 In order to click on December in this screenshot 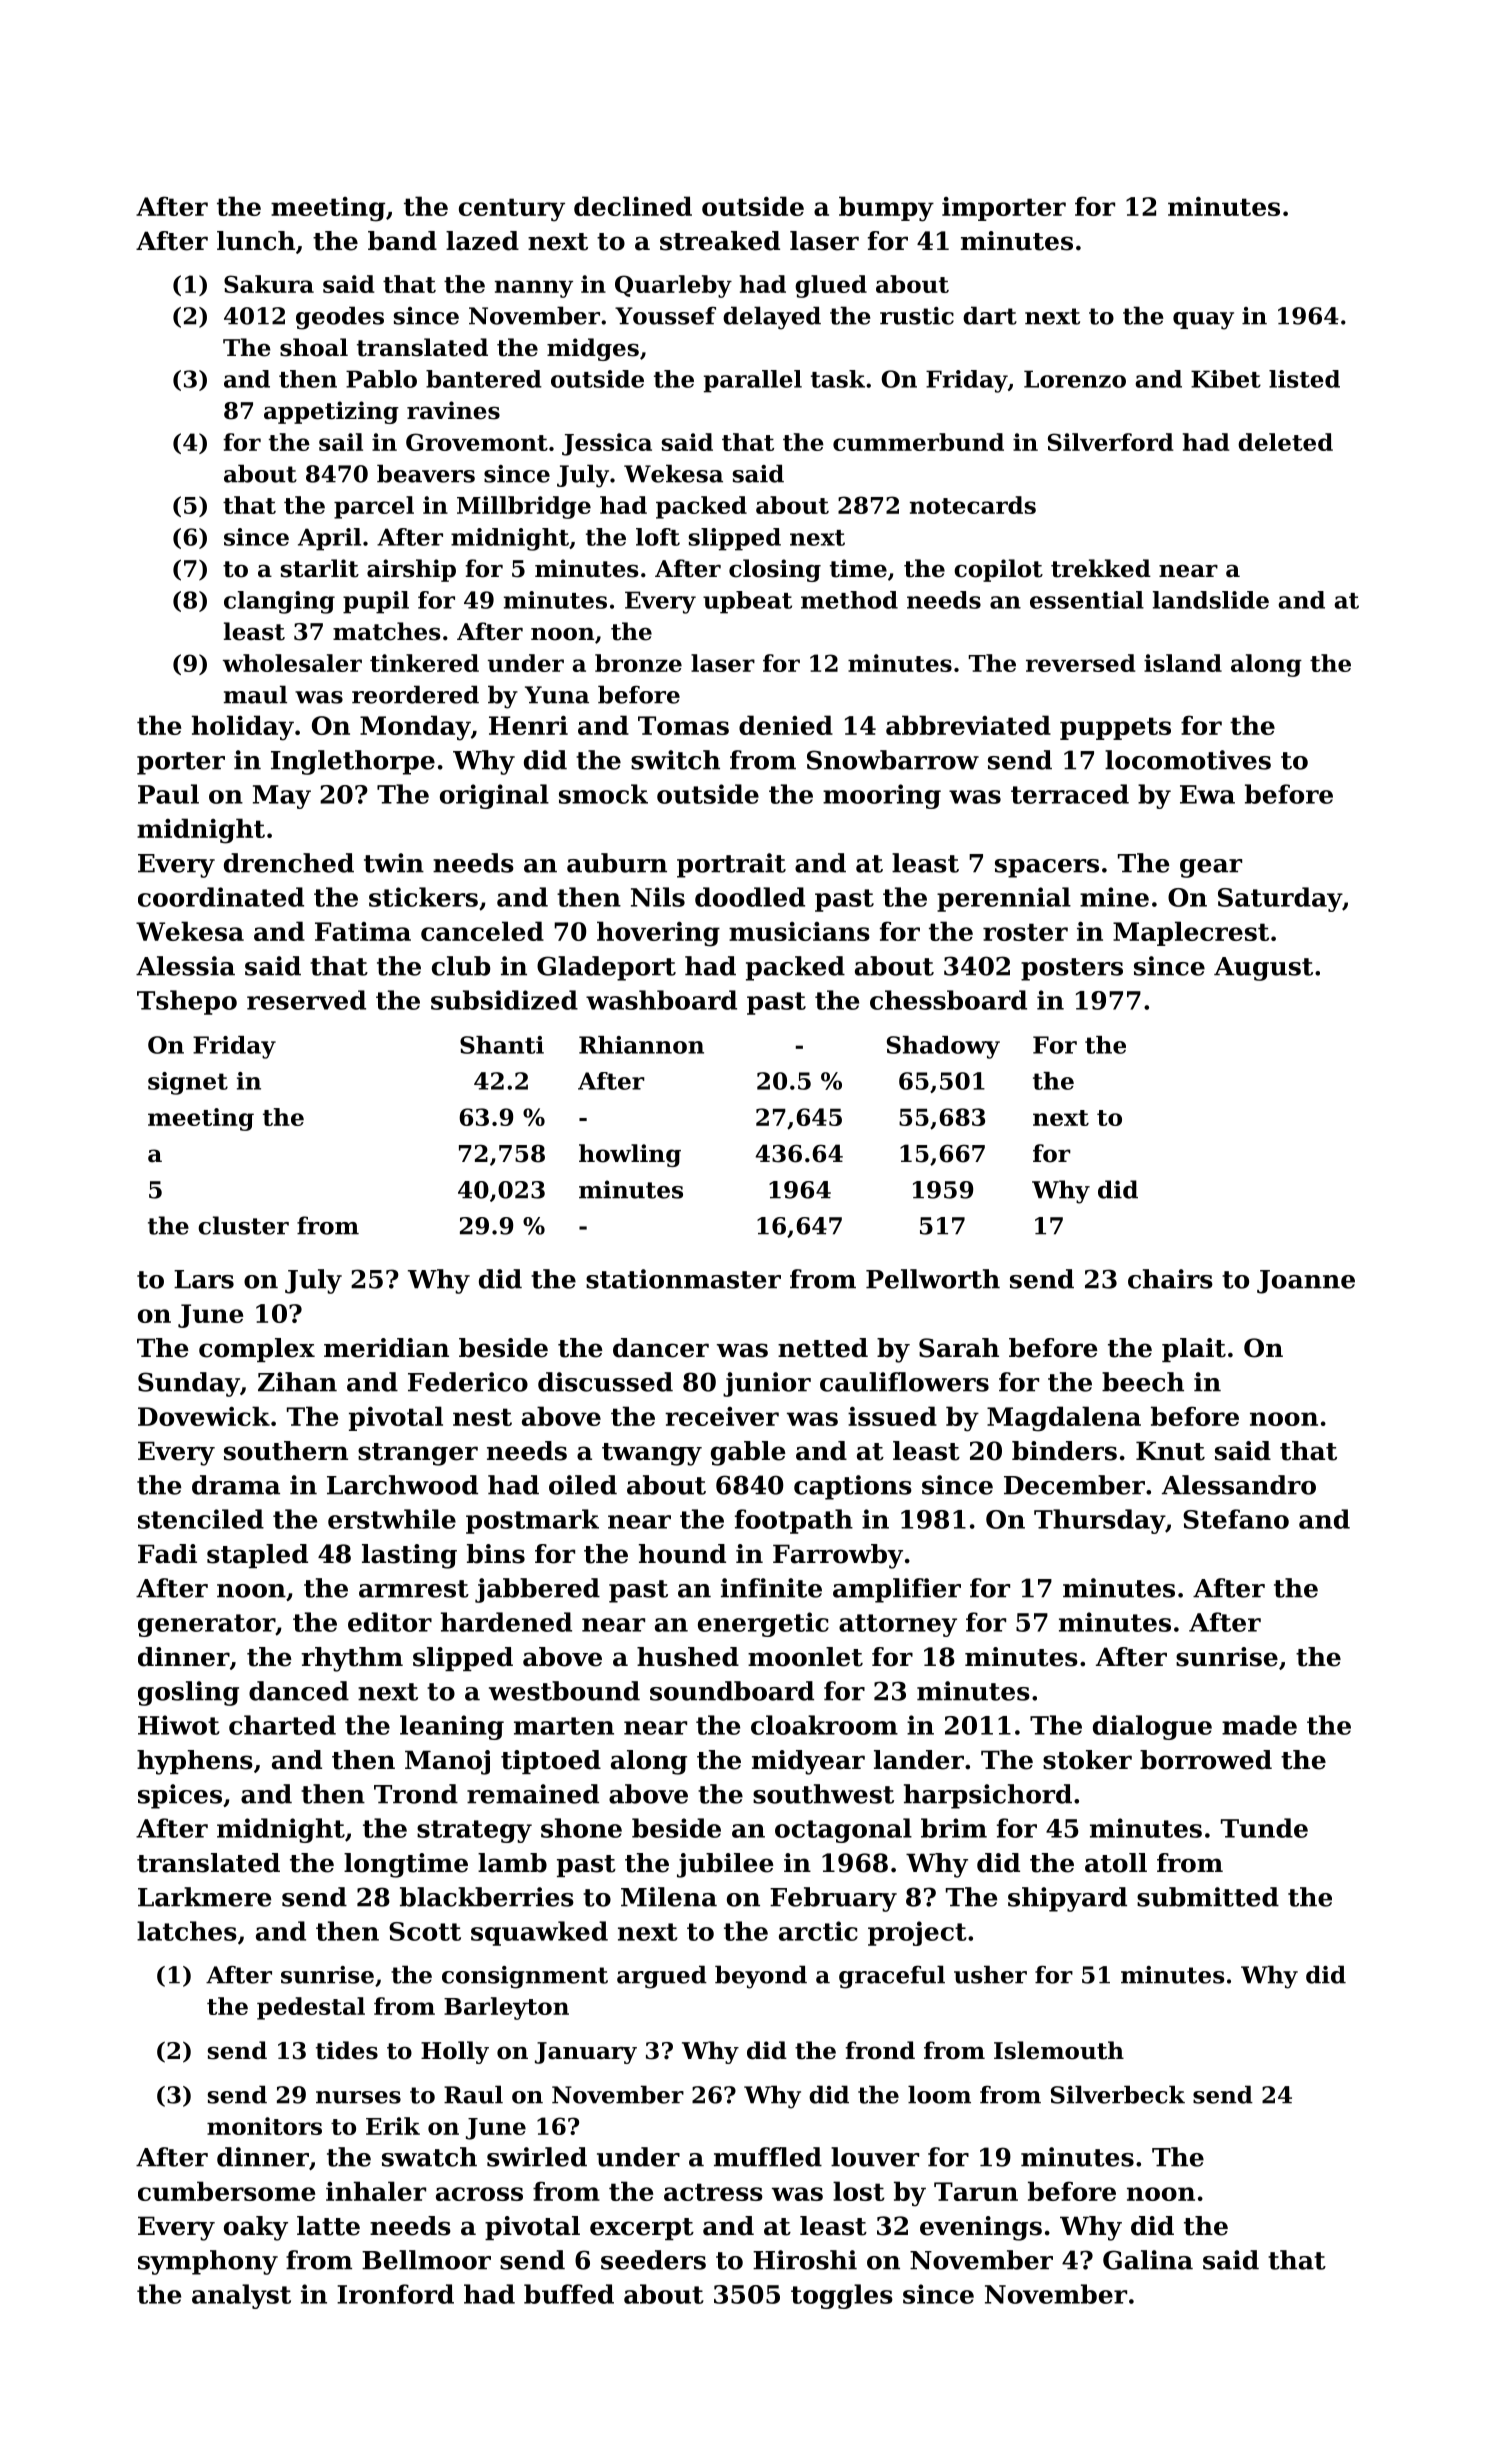, I will do `click(1074, 1485)`.
